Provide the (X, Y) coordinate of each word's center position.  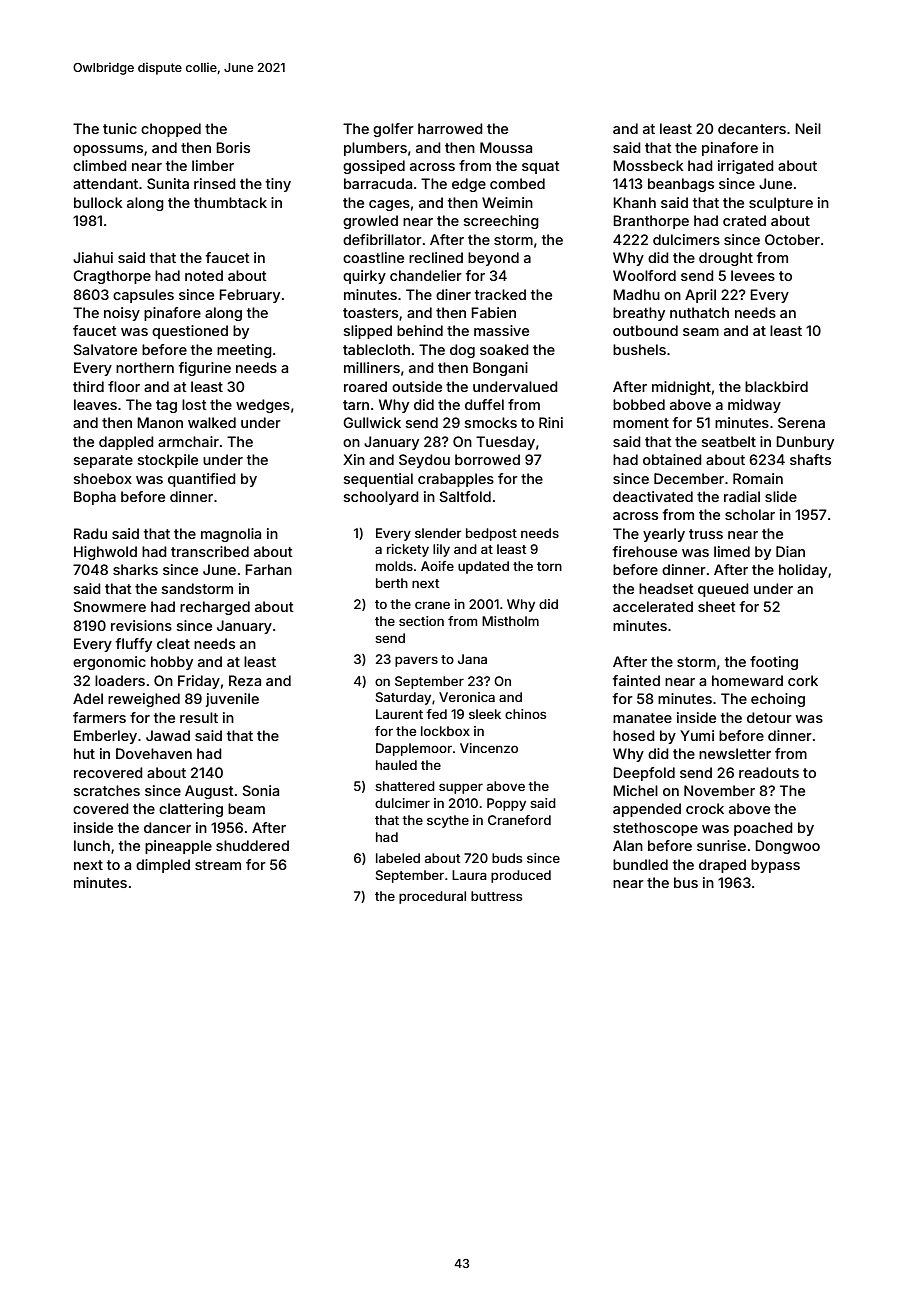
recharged (215, 608)
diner (453, 294)
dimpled (163, 866)
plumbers (375, 149)
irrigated (746, 167)
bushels (639, 349)
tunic (120, 128)
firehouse (645, 551)
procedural (432, 897)
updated (483, 567)
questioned (190, 332)
